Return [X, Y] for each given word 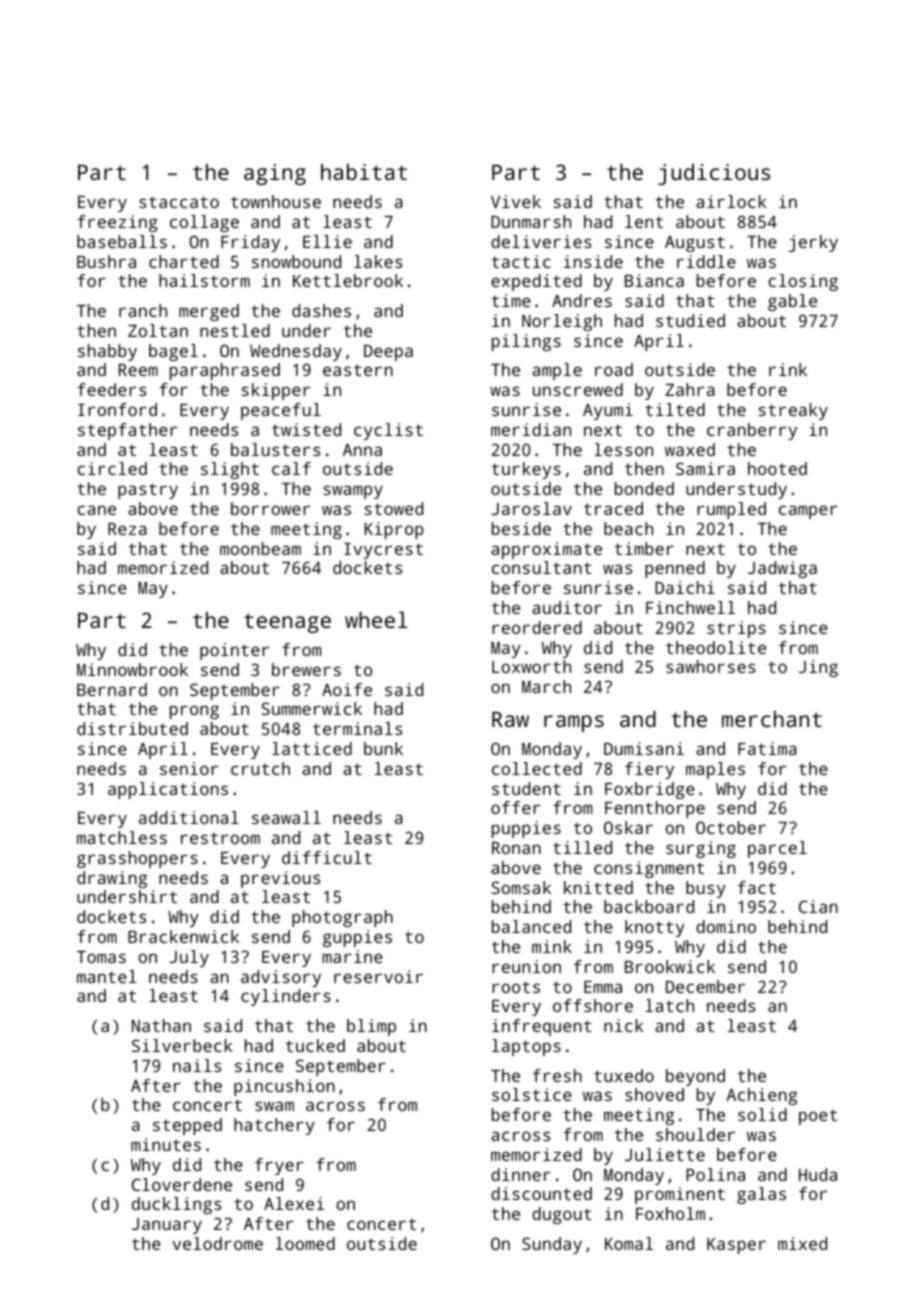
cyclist [388, 431]
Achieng [761, 1096]
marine [353, 956]
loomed [305, 1243]
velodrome [217, 1243]
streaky [793, 411]
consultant [542, 567]
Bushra [106, 261]
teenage [287, 623]
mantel [107, 976]
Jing [818, 668]
